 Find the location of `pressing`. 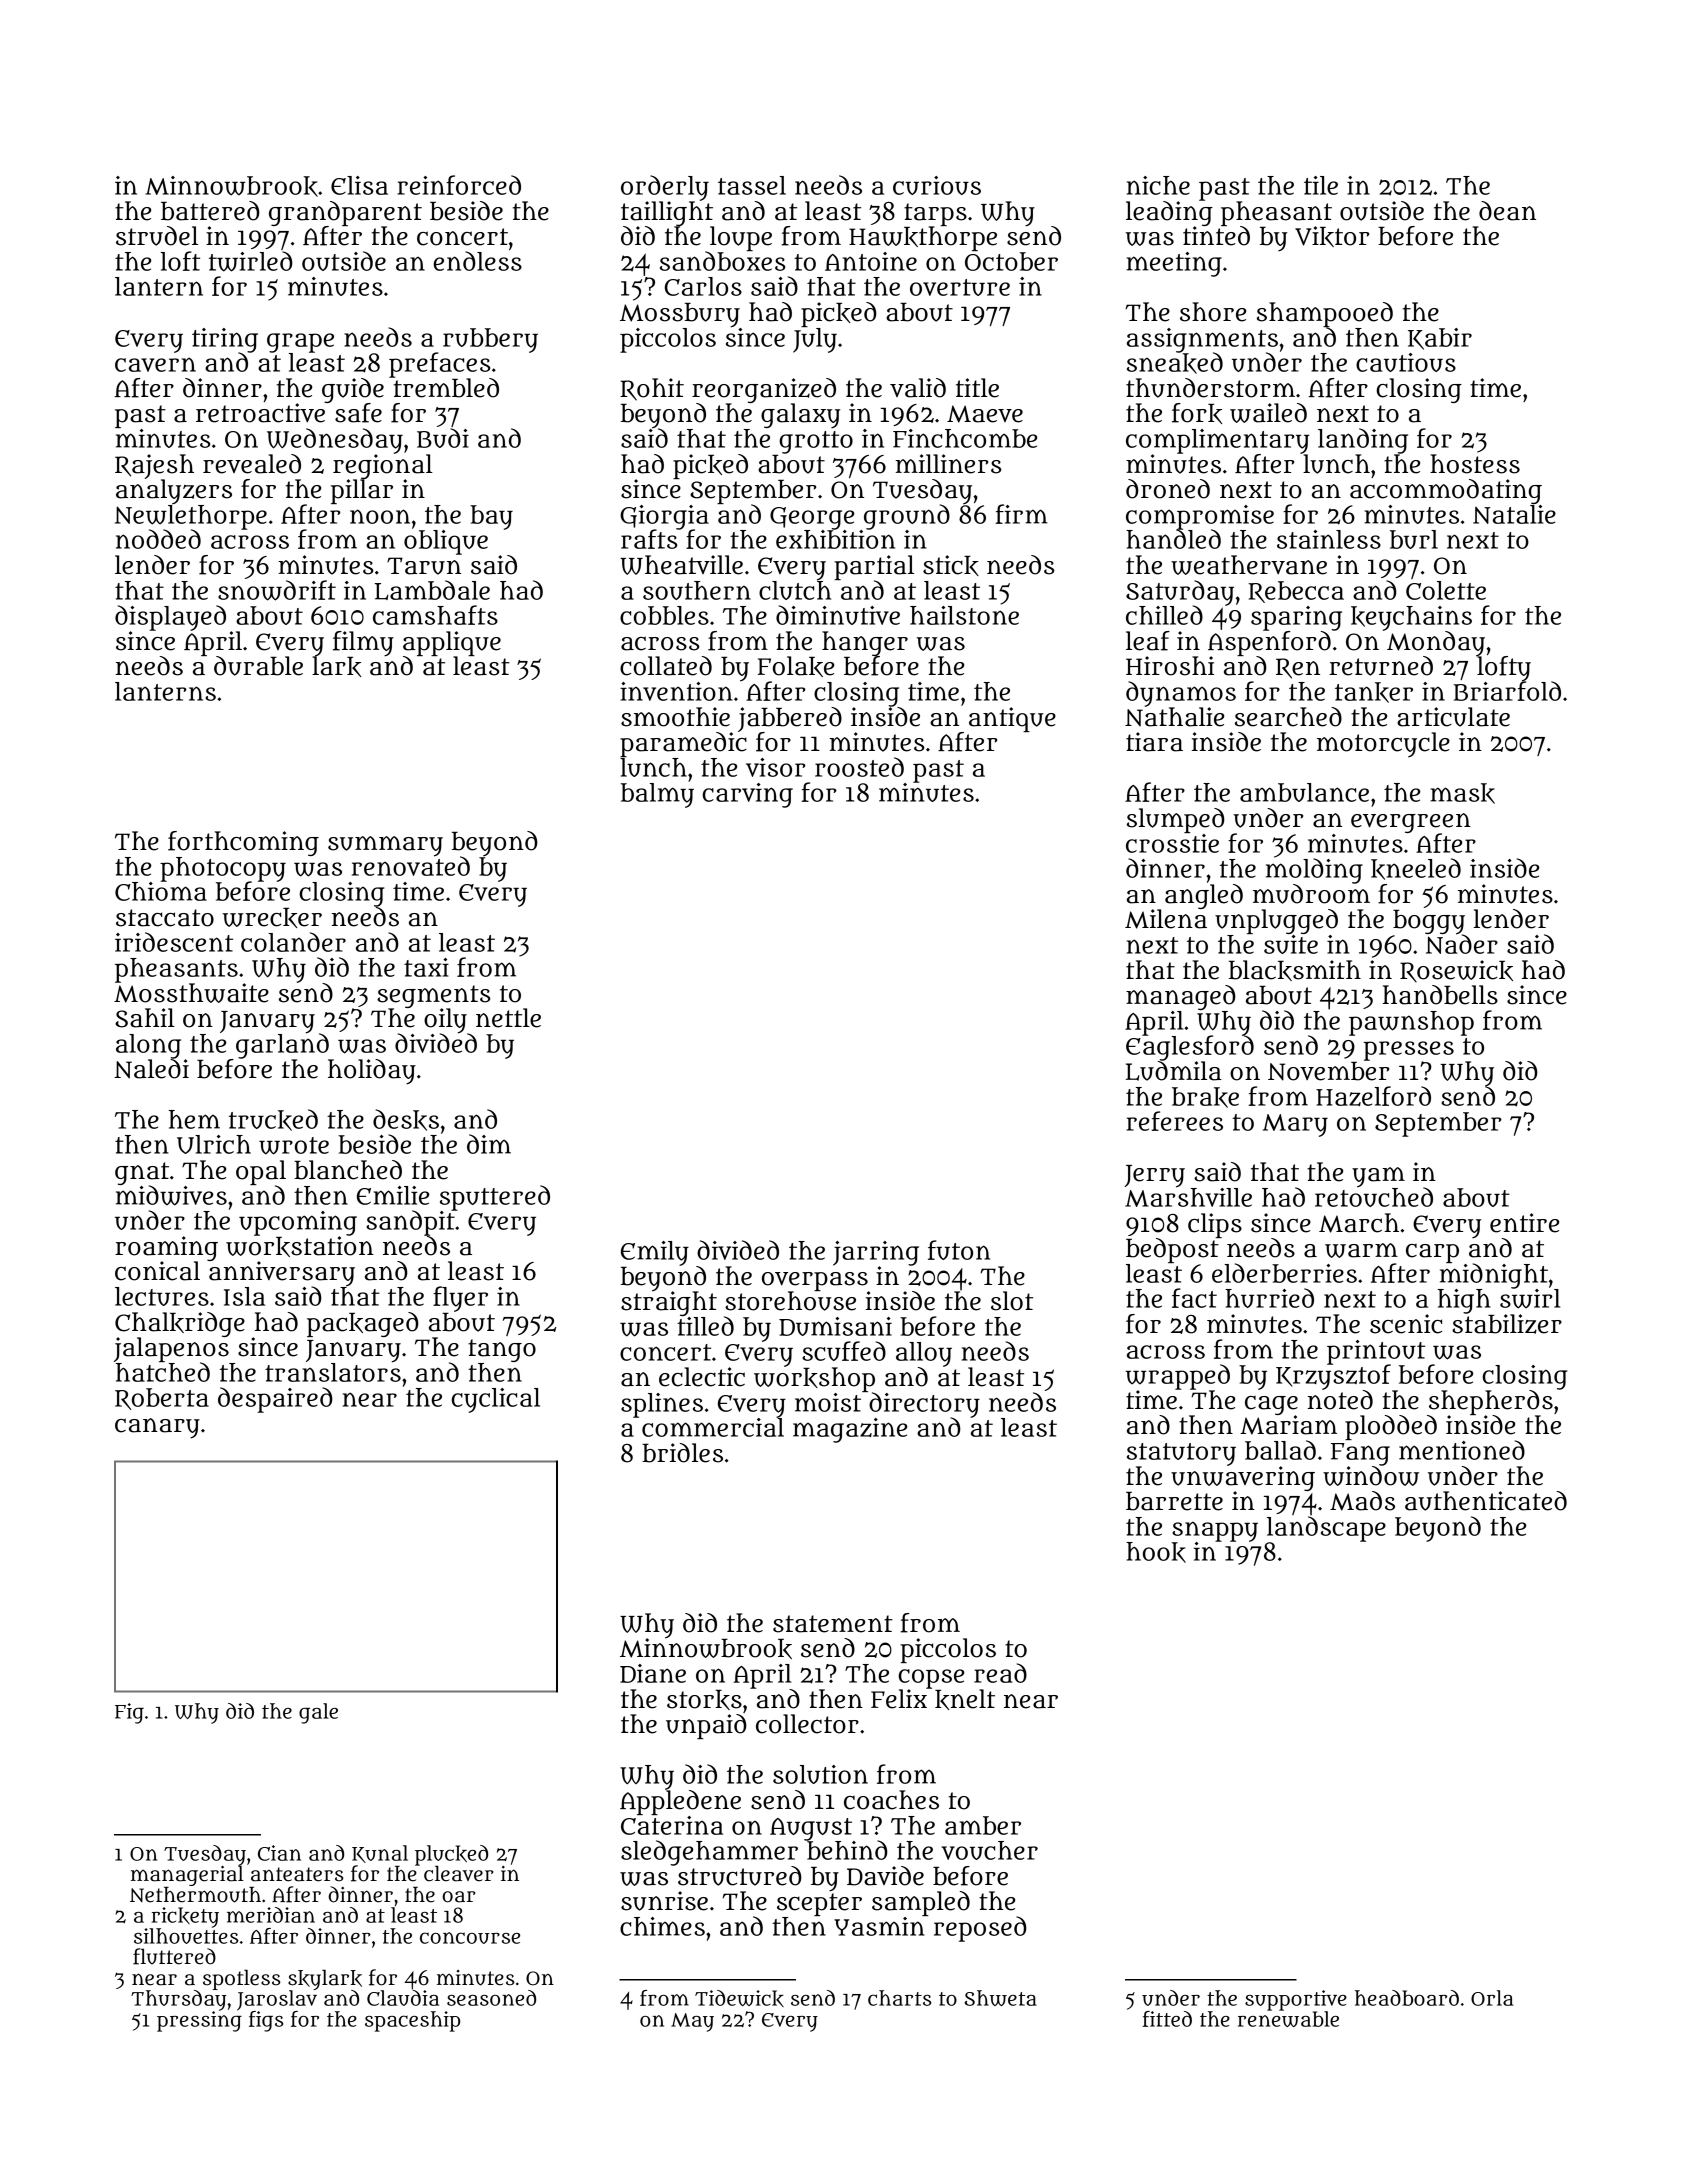

pressing is located at coordinates (199, 2021).
